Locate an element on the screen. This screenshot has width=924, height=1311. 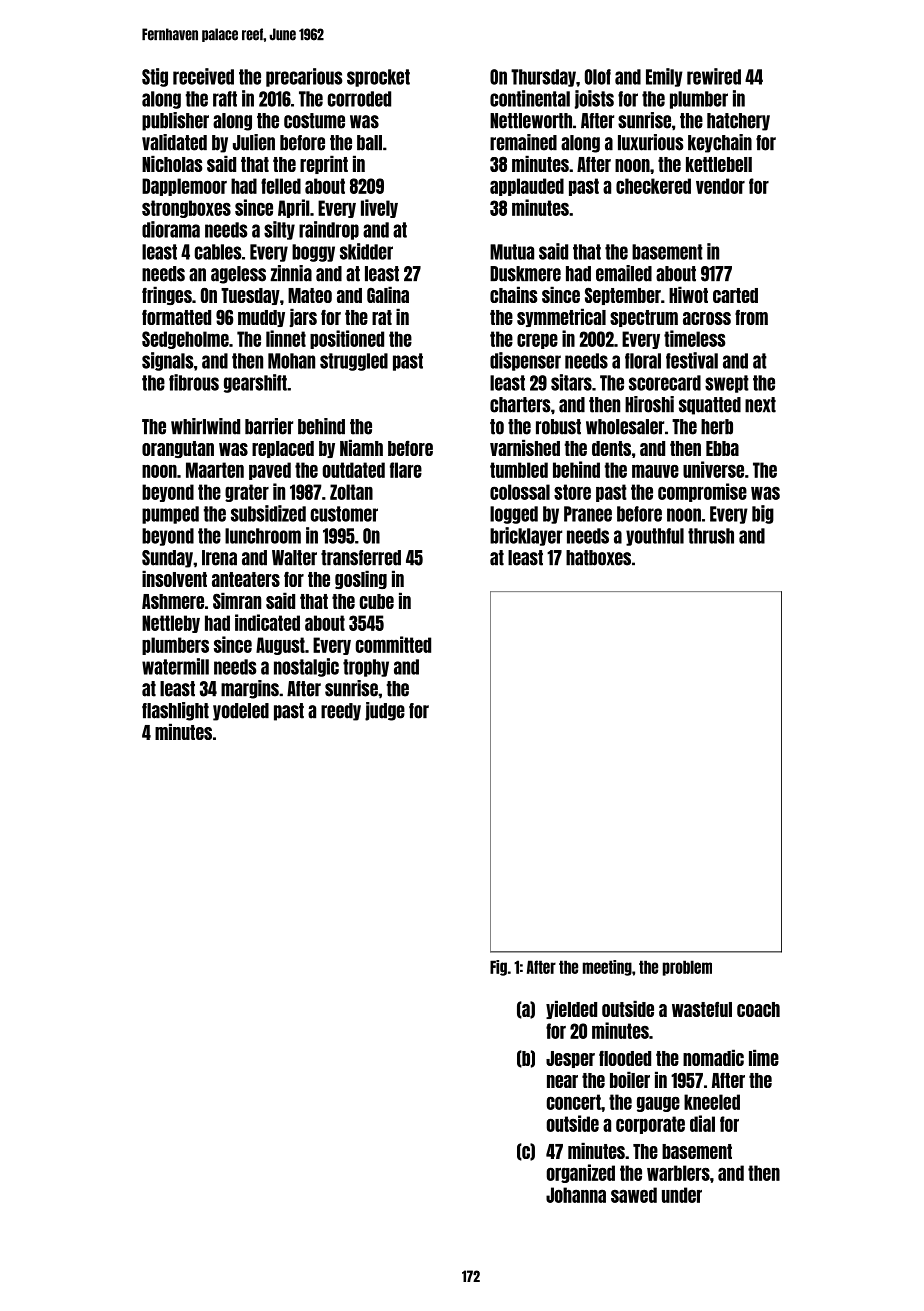
yielded is located at coordinates (571, 1009).
